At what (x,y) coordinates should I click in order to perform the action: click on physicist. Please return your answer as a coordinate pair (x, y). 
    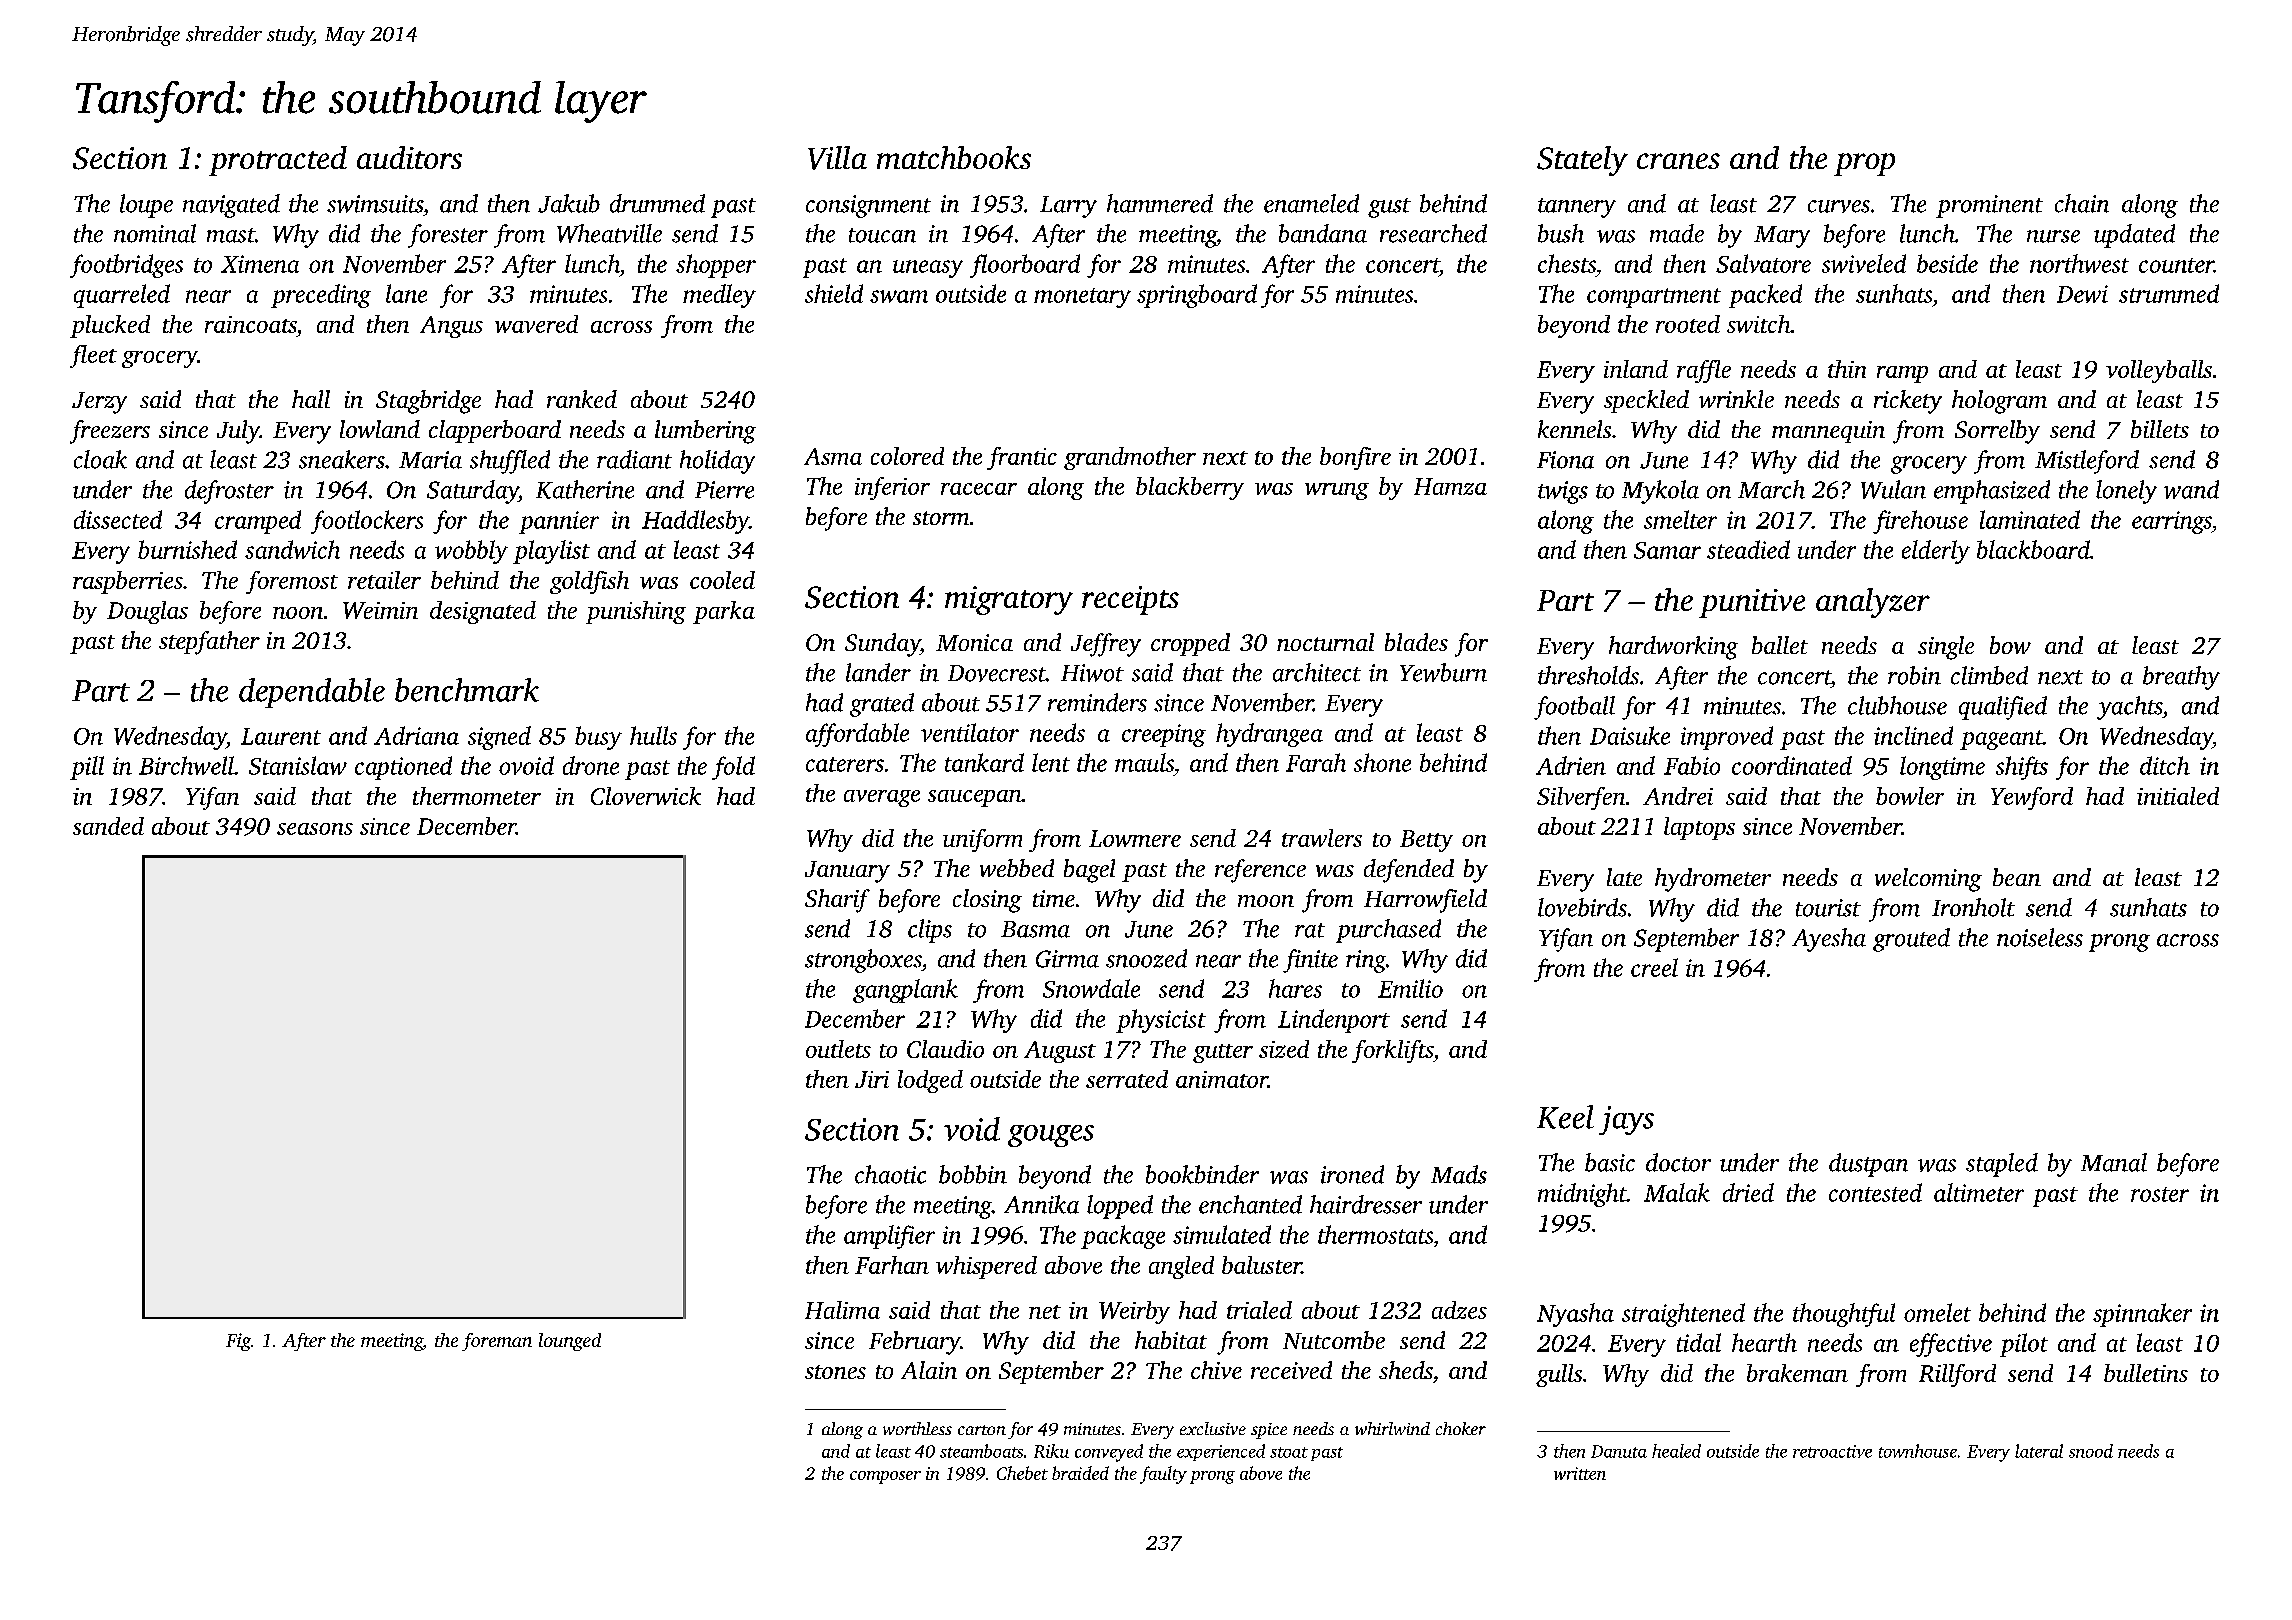
    Looking at the image, I should click on (1161, 1021).
